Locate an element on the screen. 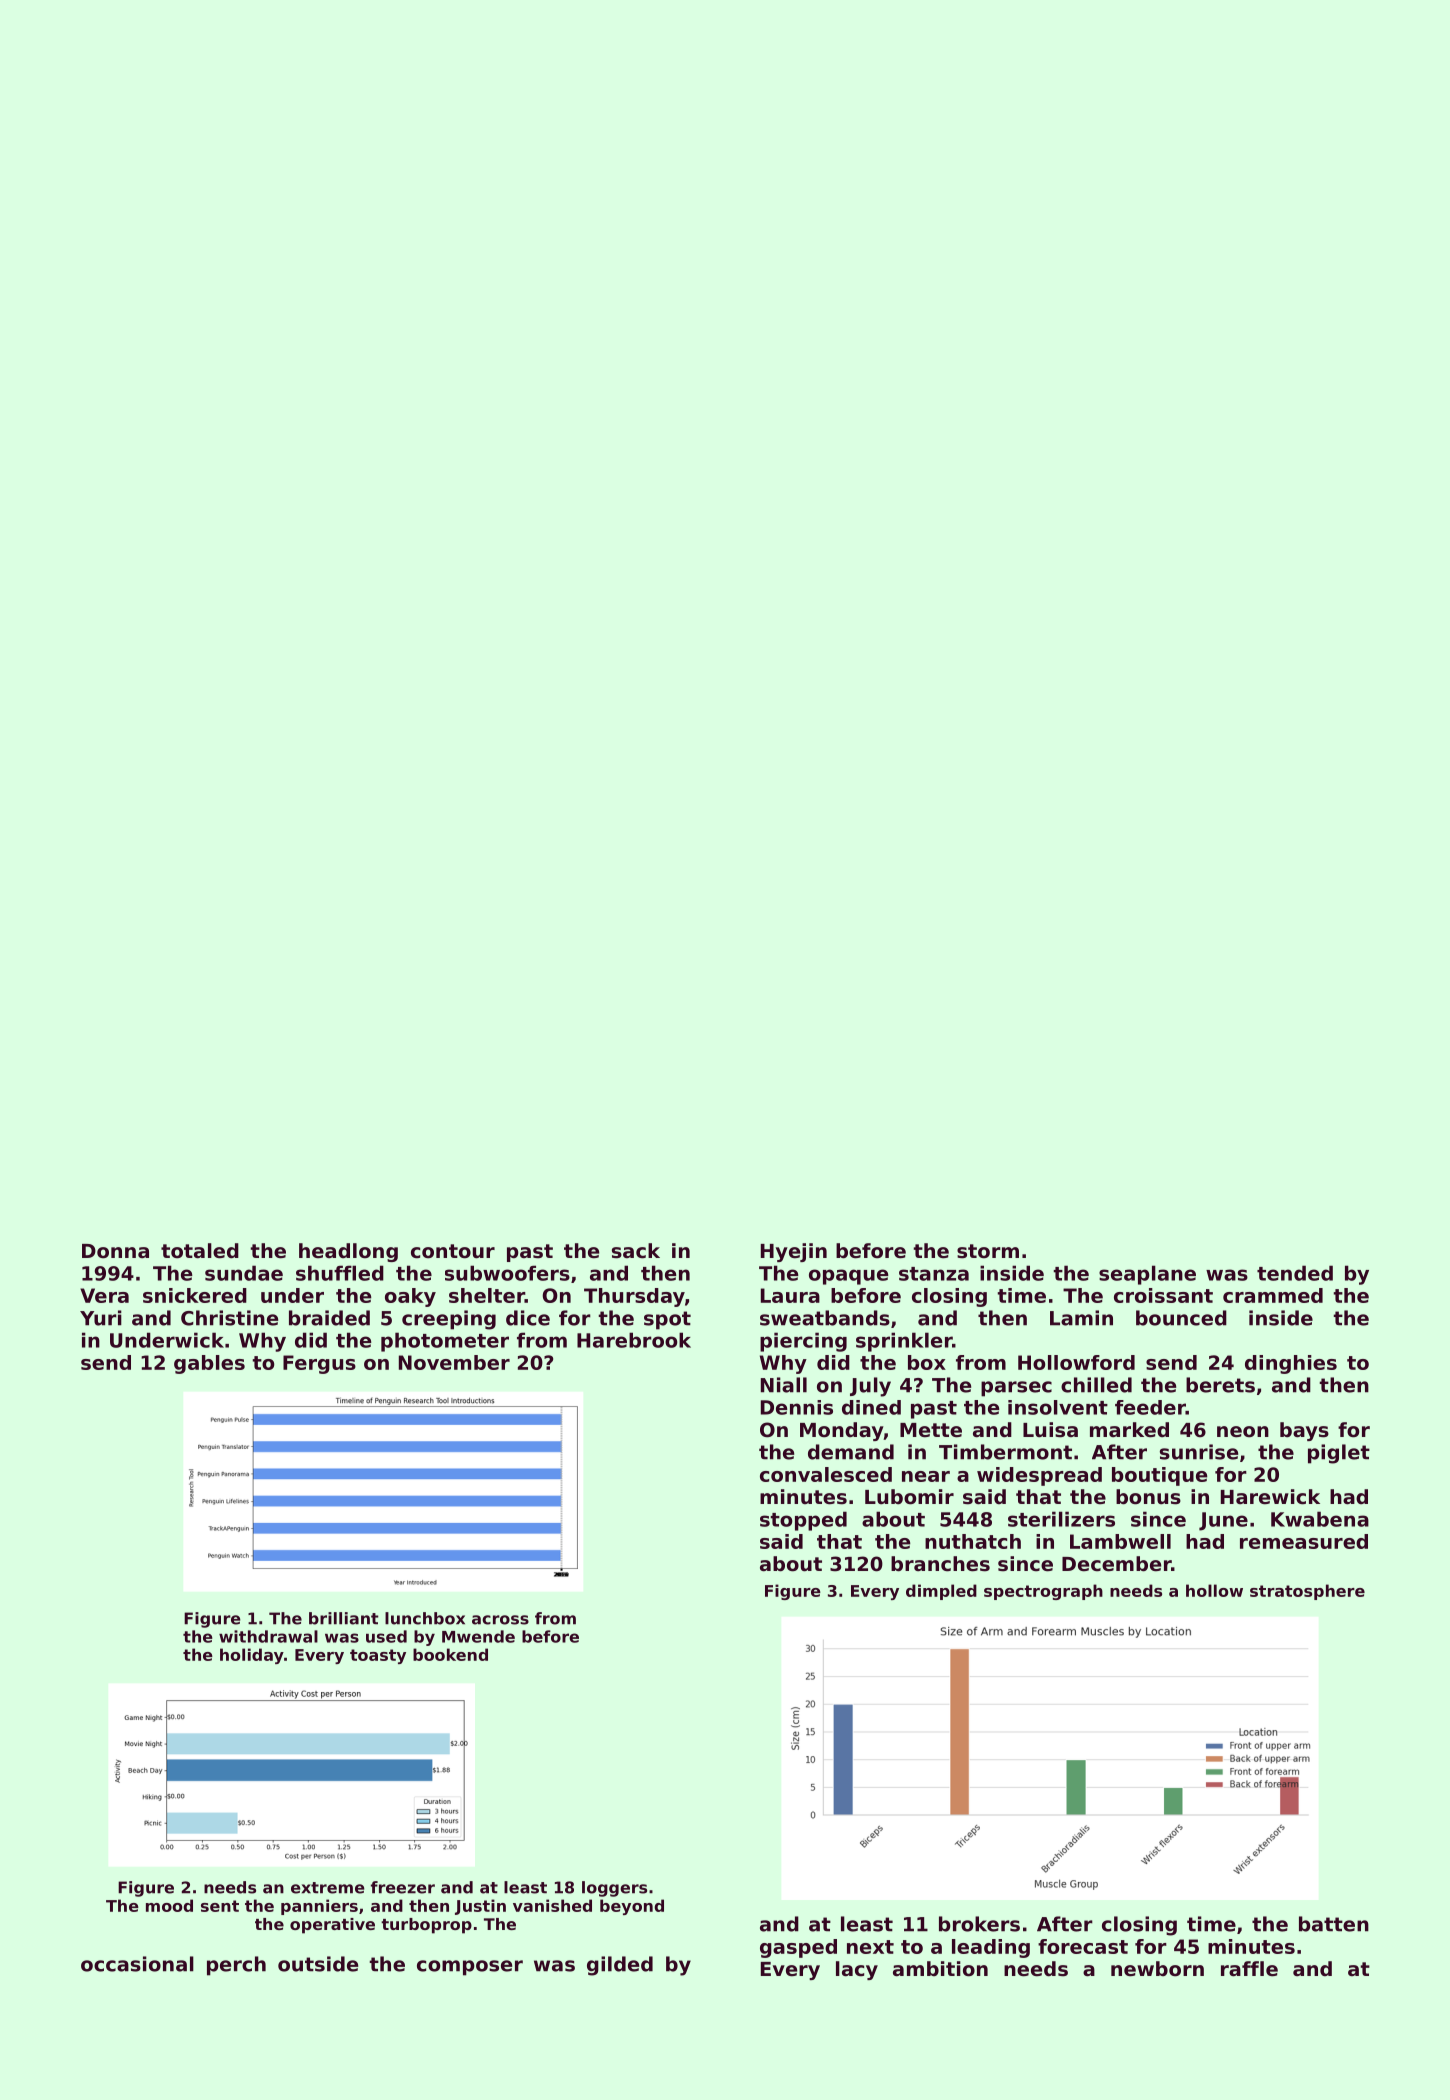 The width and height of the screenshot is (1450, 2100). gables is located at coordinates (209, 1364).
